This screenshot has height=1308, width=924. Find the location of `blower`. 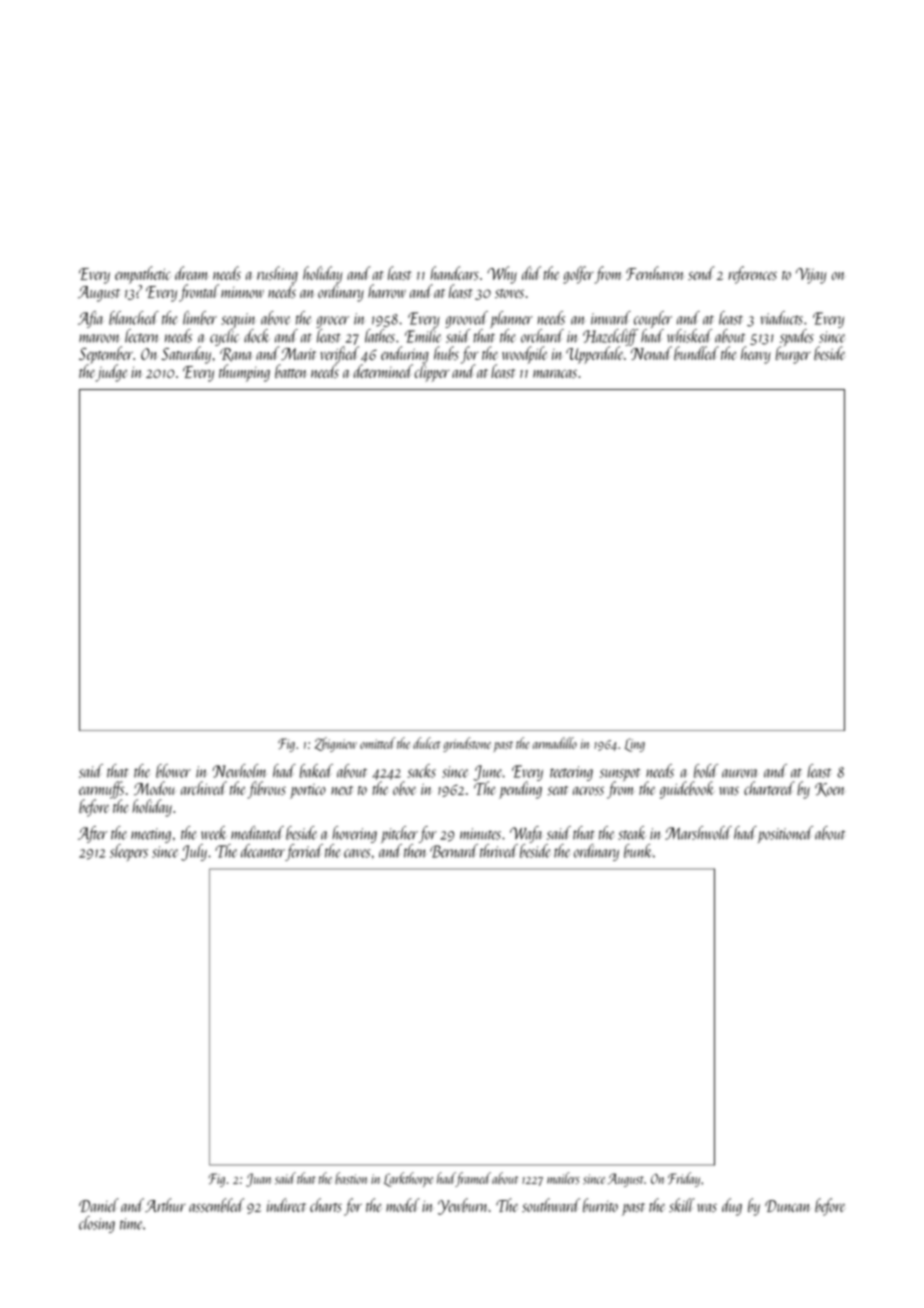

blower is located at coordinates (173, 771).
